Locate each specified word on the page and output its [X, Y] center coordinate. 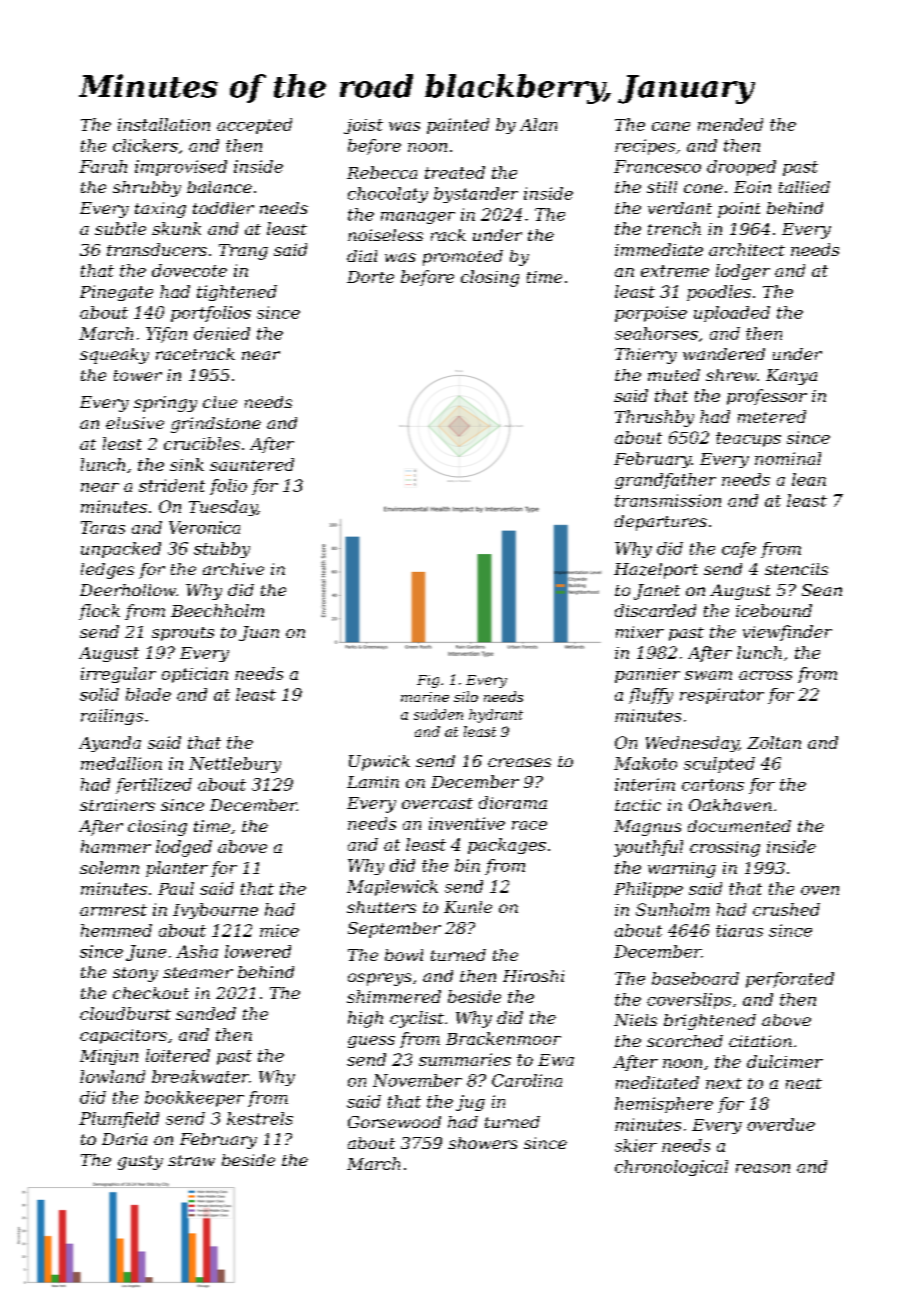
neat [804, 1083]
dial [362, 256]
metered [772, 416]
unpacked [121, 550]
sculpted [719, 765]
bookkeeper [194, 1099]
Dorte [370, 277]
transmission [668, 500]
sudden [438, 714]
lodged [184, 848]
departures [661, 523]
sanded [206, 1013]
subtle [120, 228]
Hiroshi [533, 976]
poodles [719, 293]
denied [222, 333]
